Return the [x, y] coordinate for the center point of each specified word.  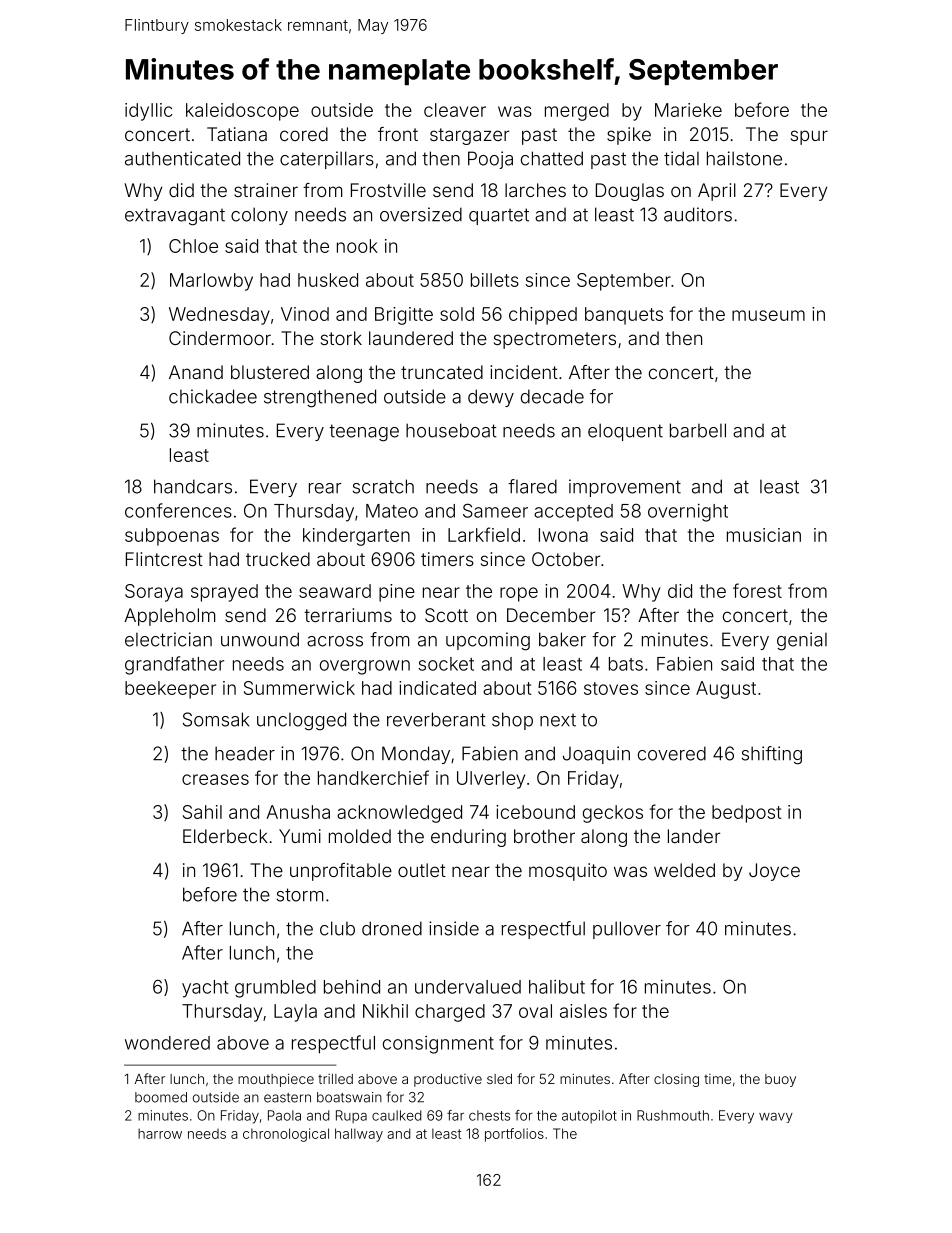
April [717, 192]
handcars [193, 486]
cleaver [455, 110]
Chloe [193, 246]
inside [454, 928]
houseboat [451, 430]
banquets [624, 316]
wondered [167, 1043]
